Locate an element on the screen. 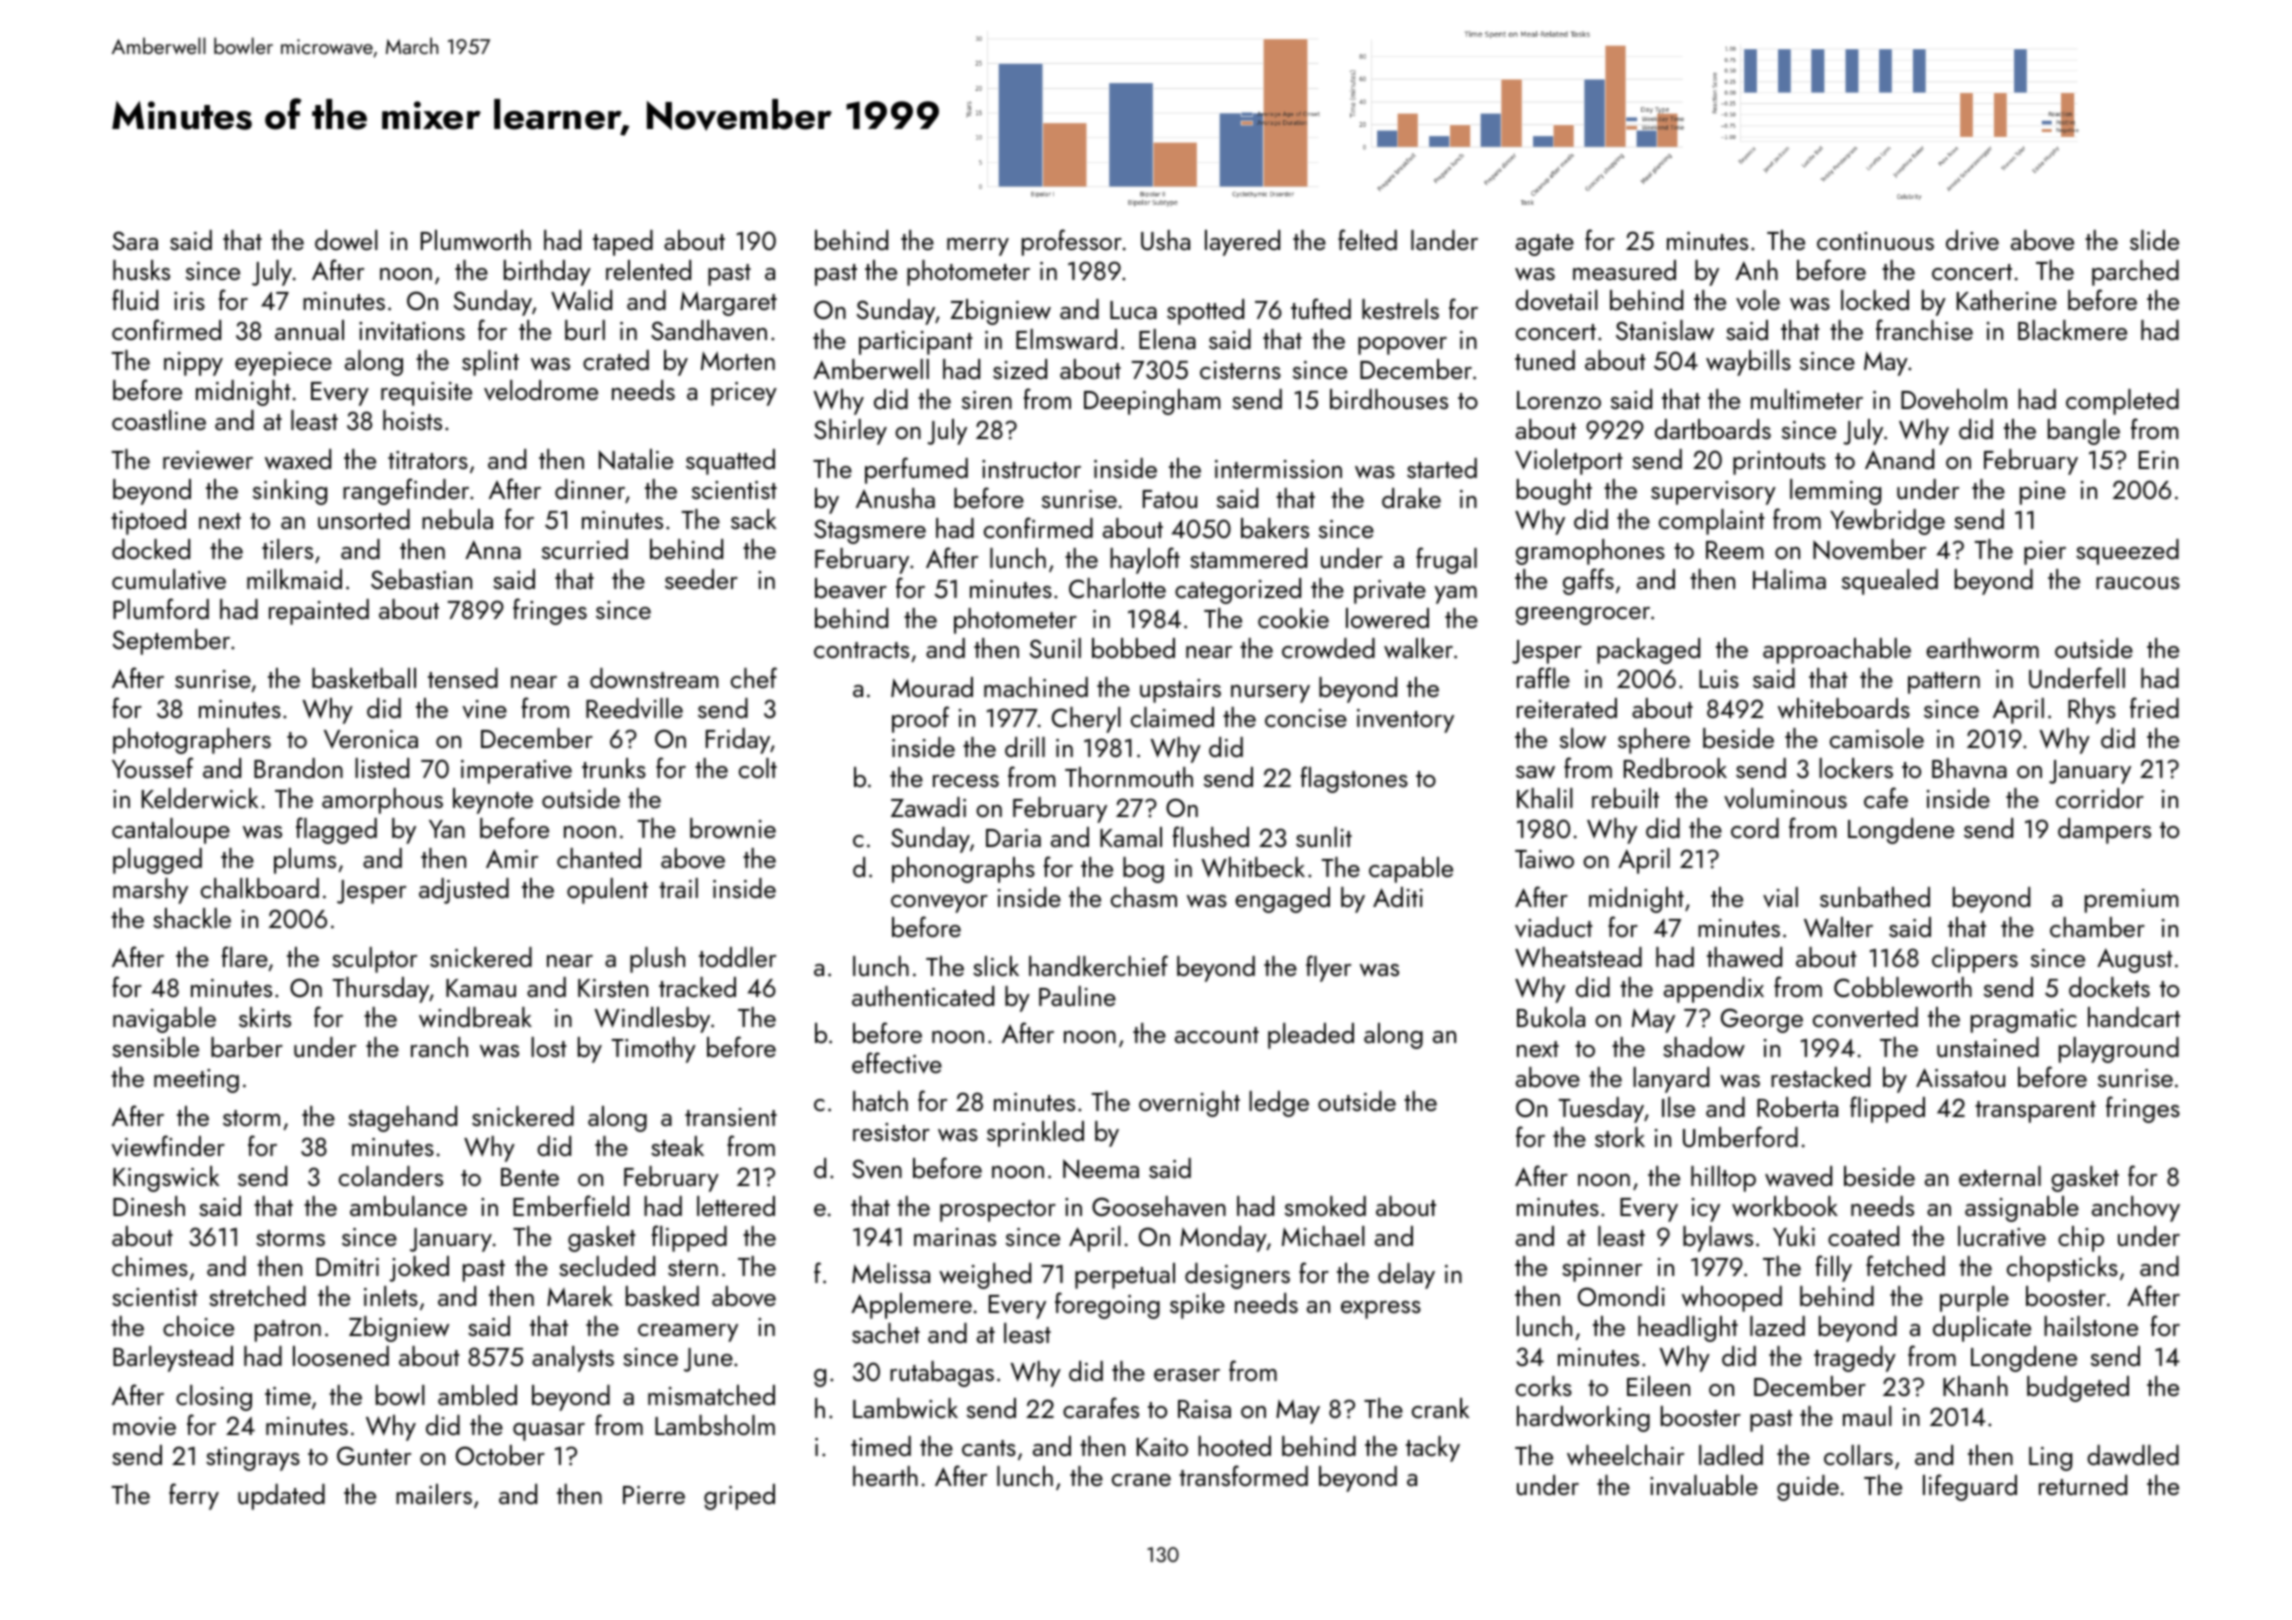 The image size is (2292, 1620). Cheryl is located at coordinates (1086, 720).
